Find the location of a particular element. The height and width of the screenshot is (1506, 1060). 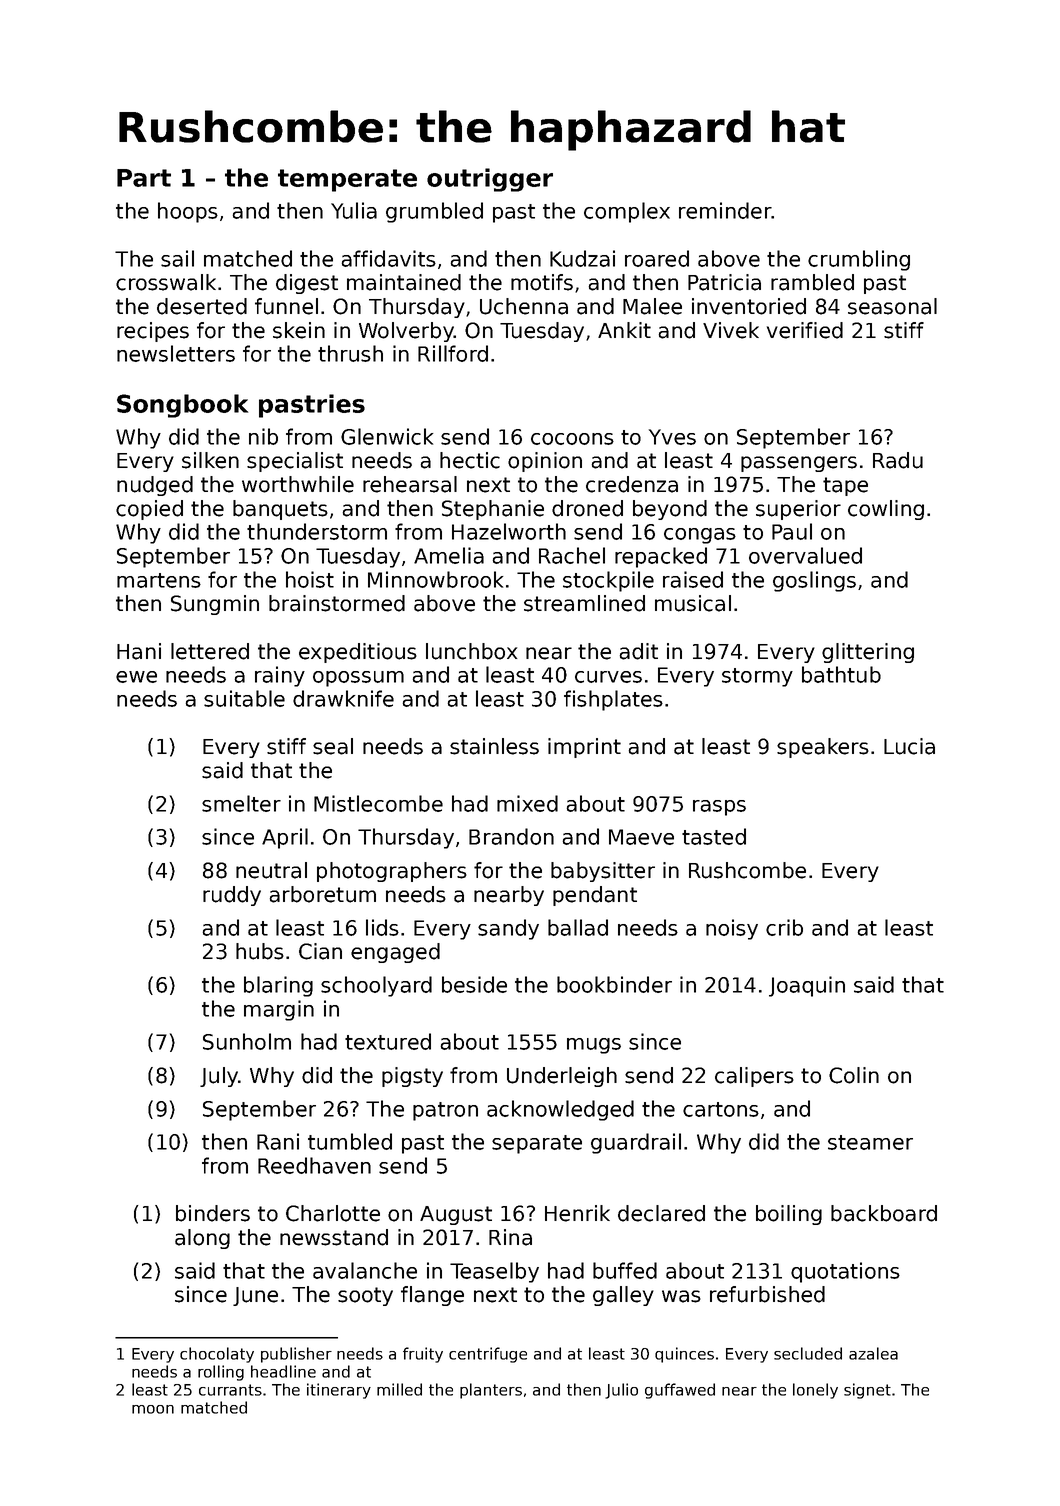

Henrik is located at coordinates (577, 1213).
